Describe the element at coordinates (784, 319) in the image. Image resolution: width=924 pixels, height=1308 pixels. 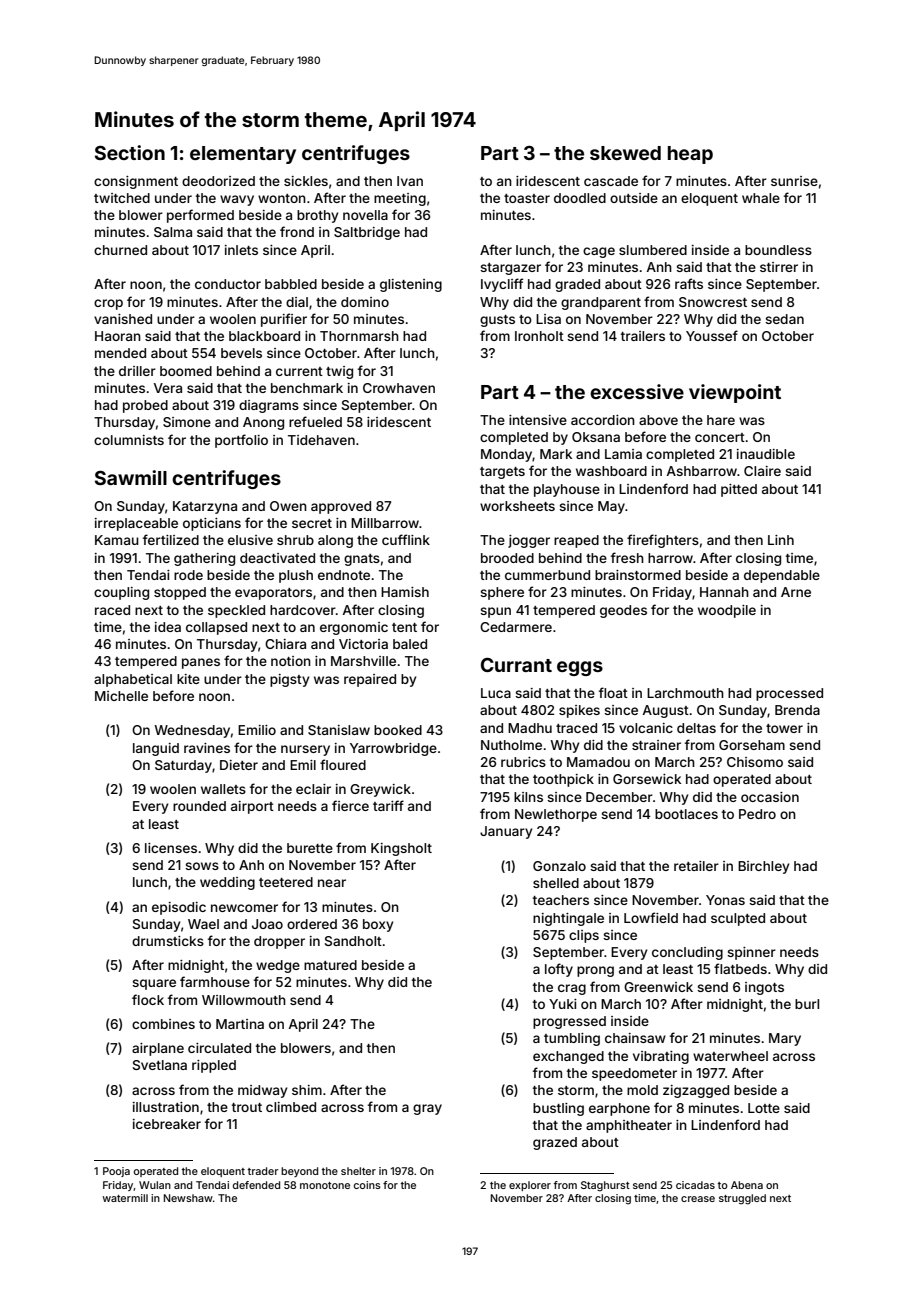
I see `sedan` at that location.
